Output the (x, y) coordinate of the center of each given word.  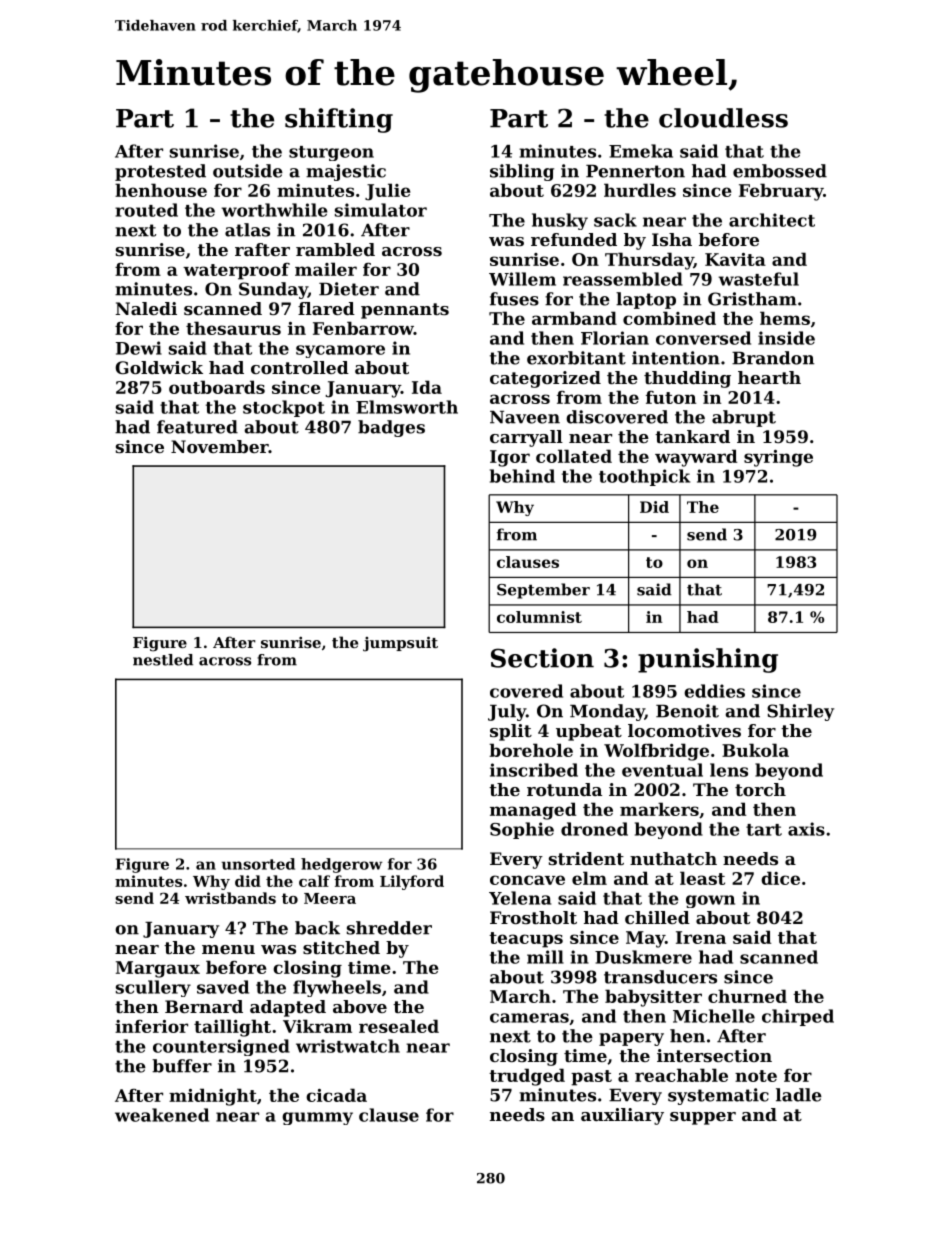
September (543, 591)
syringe (778, 458)
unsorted (258, 864)
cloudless (723, 118)
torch (760, 789)
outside (248, 171)
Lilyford (412, 882)
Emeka (641, 151)
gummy (317, 1118)
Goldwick (159, 367)
